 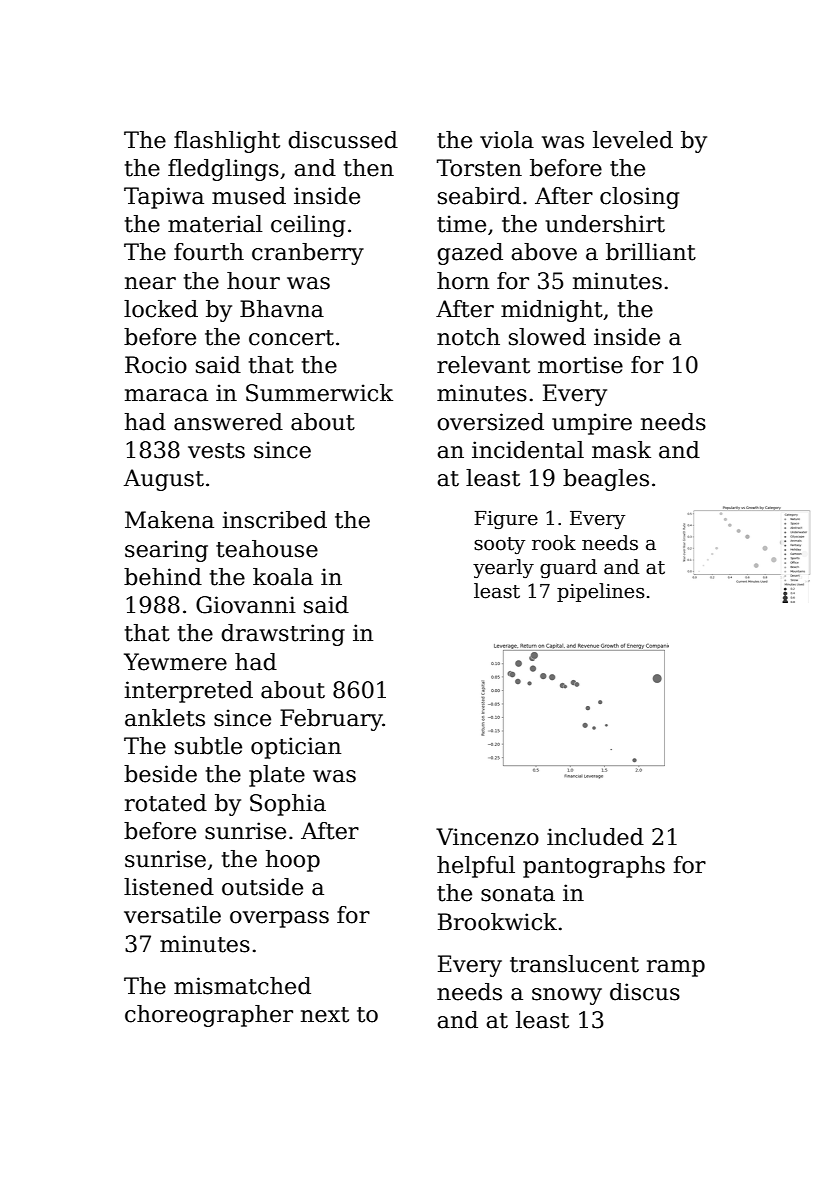 What do you see at coordinates (283, 635) in the screenshot?
I see `drawstring` at bounding box center [283, 635].
